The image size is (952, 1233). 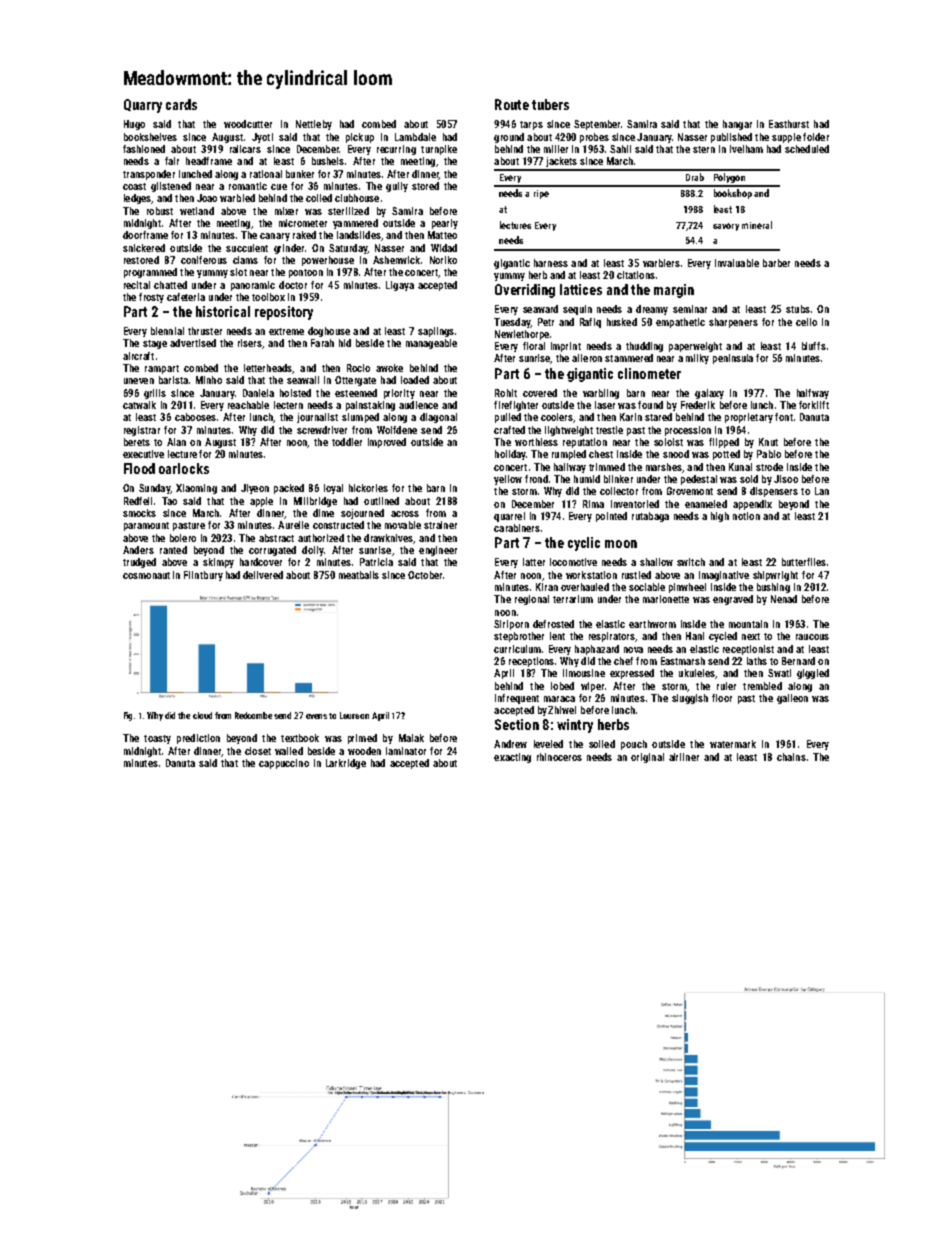 What do you see at coordinates (784, 599) in the page?
I see `Nenad` at bounding box center [784, 599].
